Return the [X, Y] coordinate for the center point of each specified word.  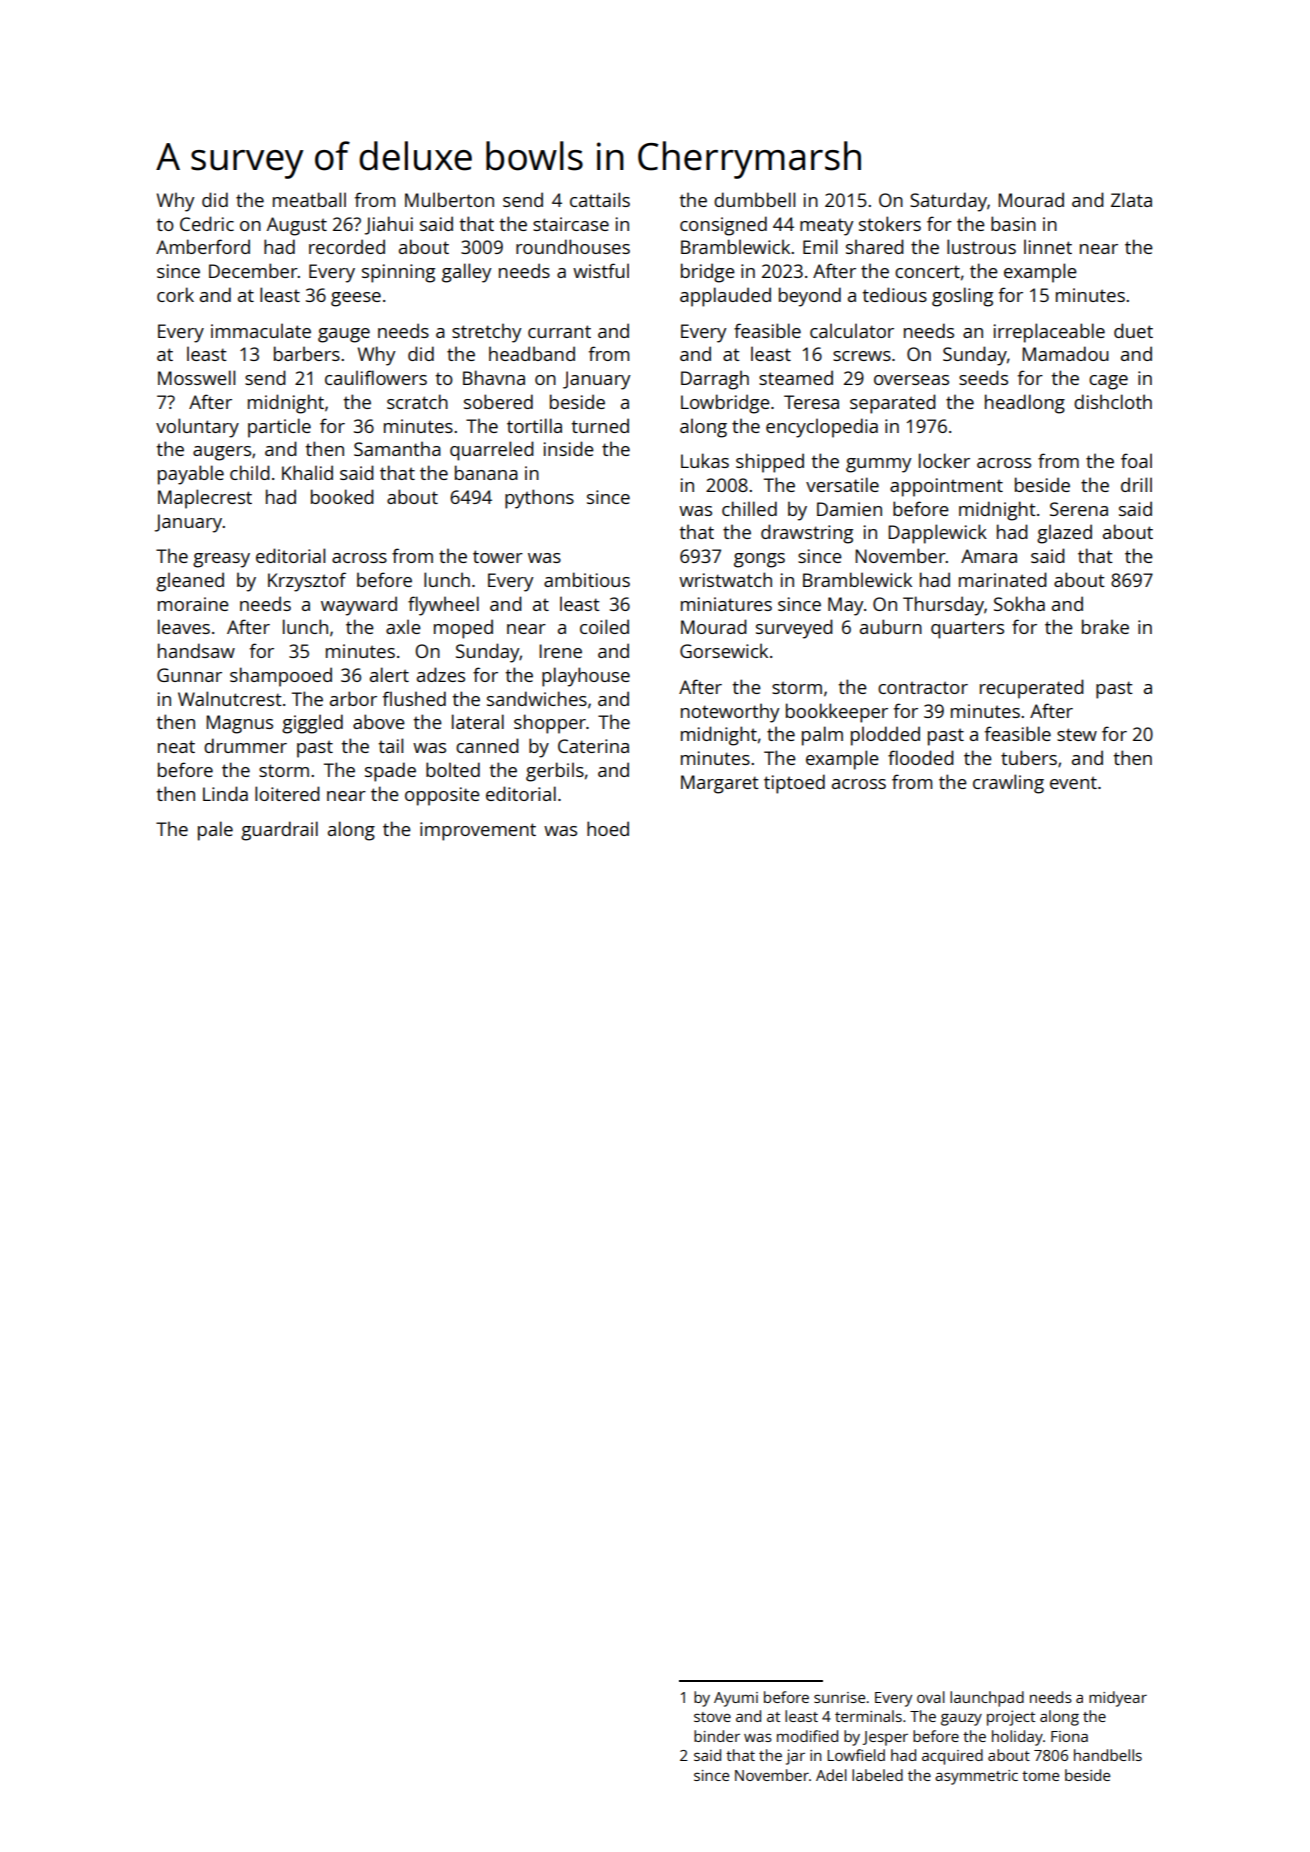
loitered [287, 793]
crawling [1008, 784]
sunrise [839, 1697]
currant [559, 331]
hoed [608, 828]
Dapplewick [937, 534]
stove [712, 1717]
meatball [309, 199]
